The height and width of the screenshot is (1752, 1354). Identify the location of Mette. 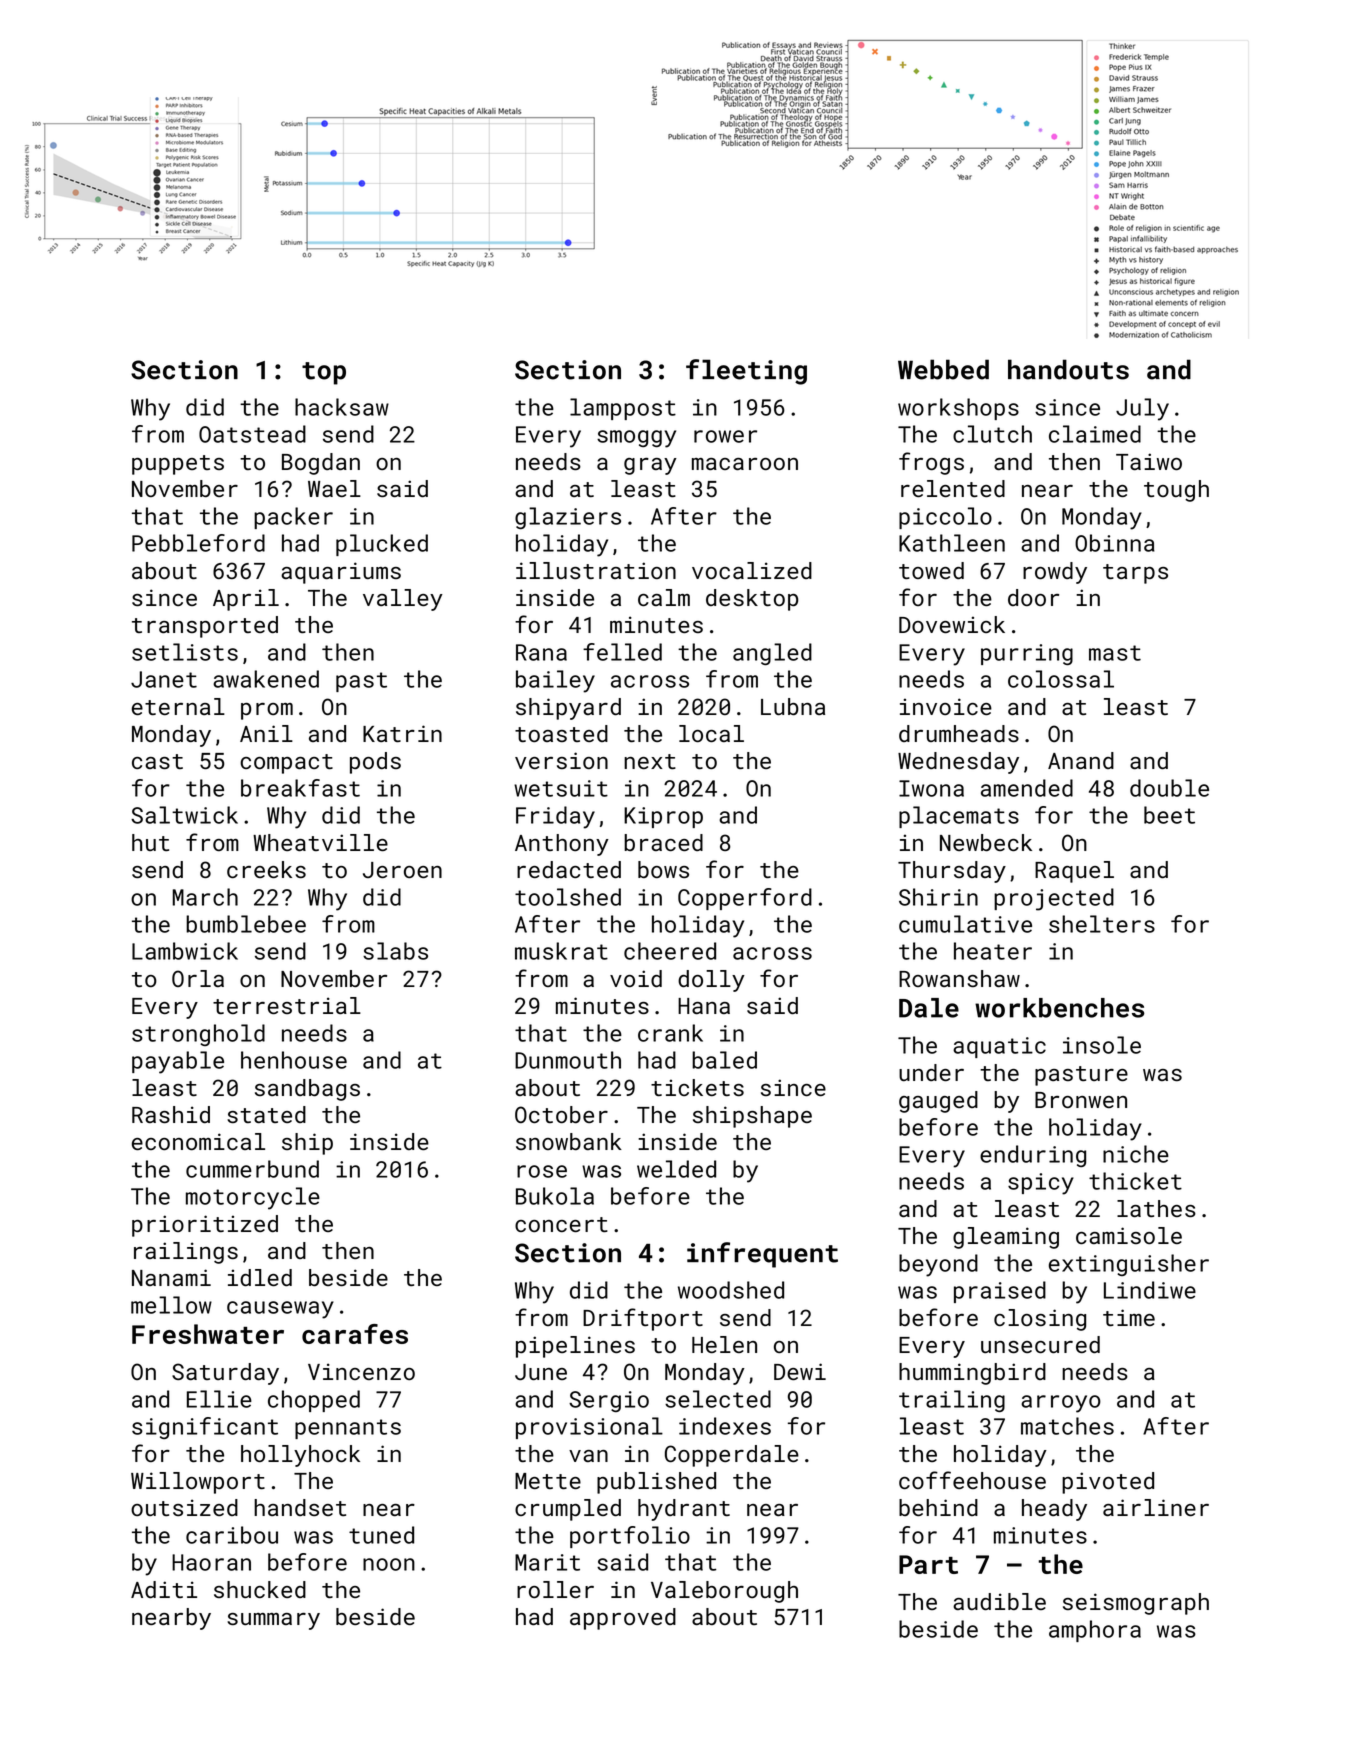
(548, 1481).
